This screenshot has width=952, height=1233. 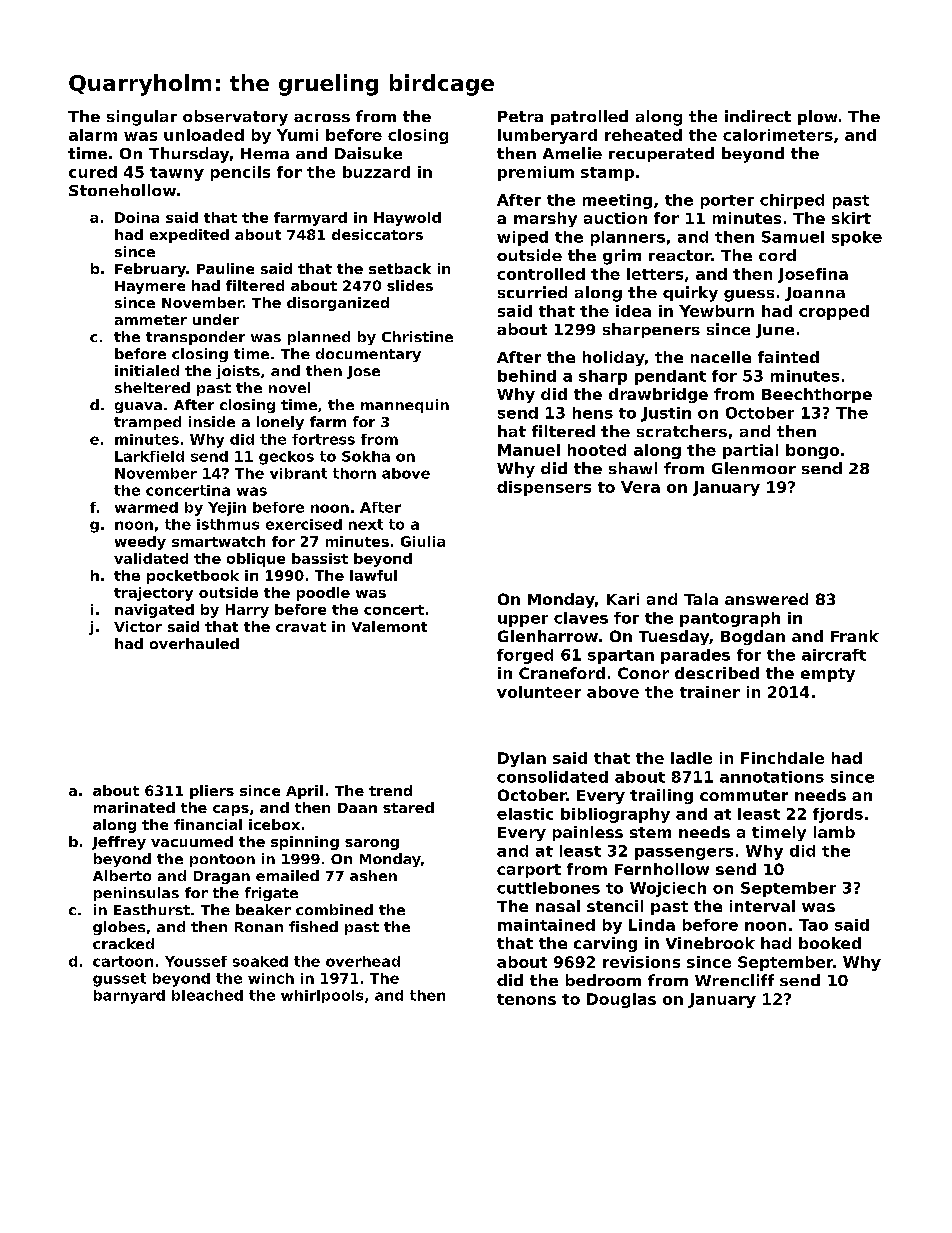 What do you see at coordinates (855, 636) in the screenshot?
I see `Frank` at bounding box center [855, 636].
